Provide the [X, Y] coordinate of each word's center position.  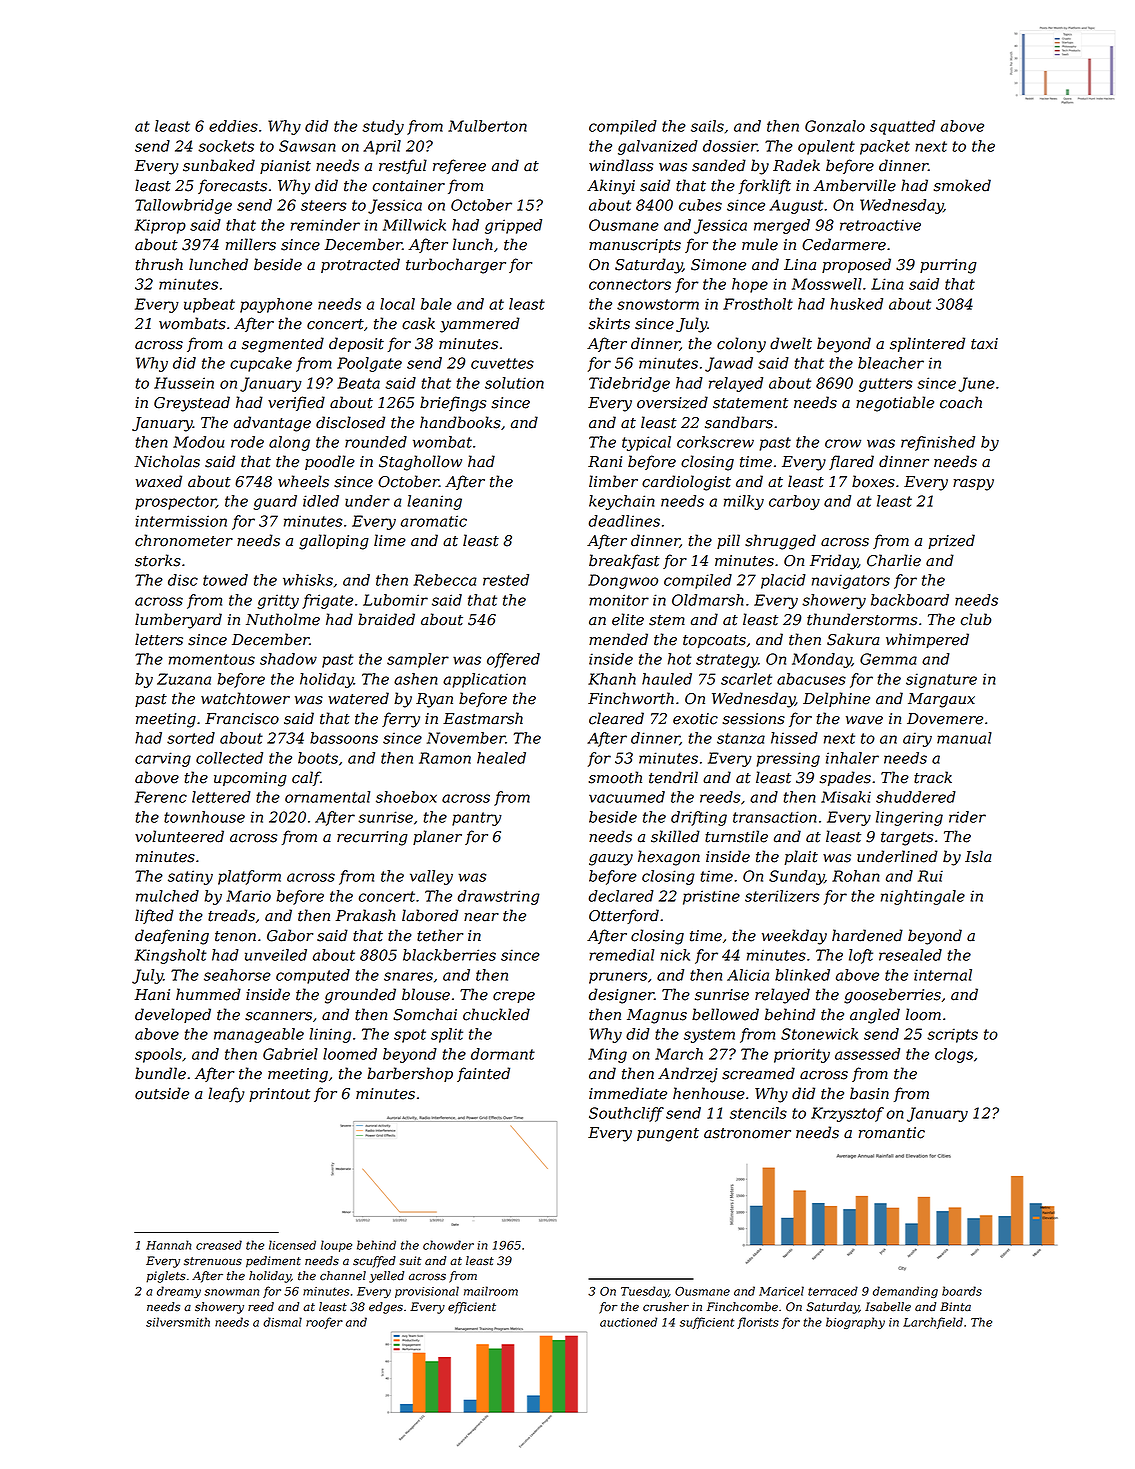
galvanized [658, 147]
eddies [233, 126]
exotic [695, 719]
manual [964, 738]
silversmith [178, 1322]
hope [750, 285]
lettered [221, 797]
